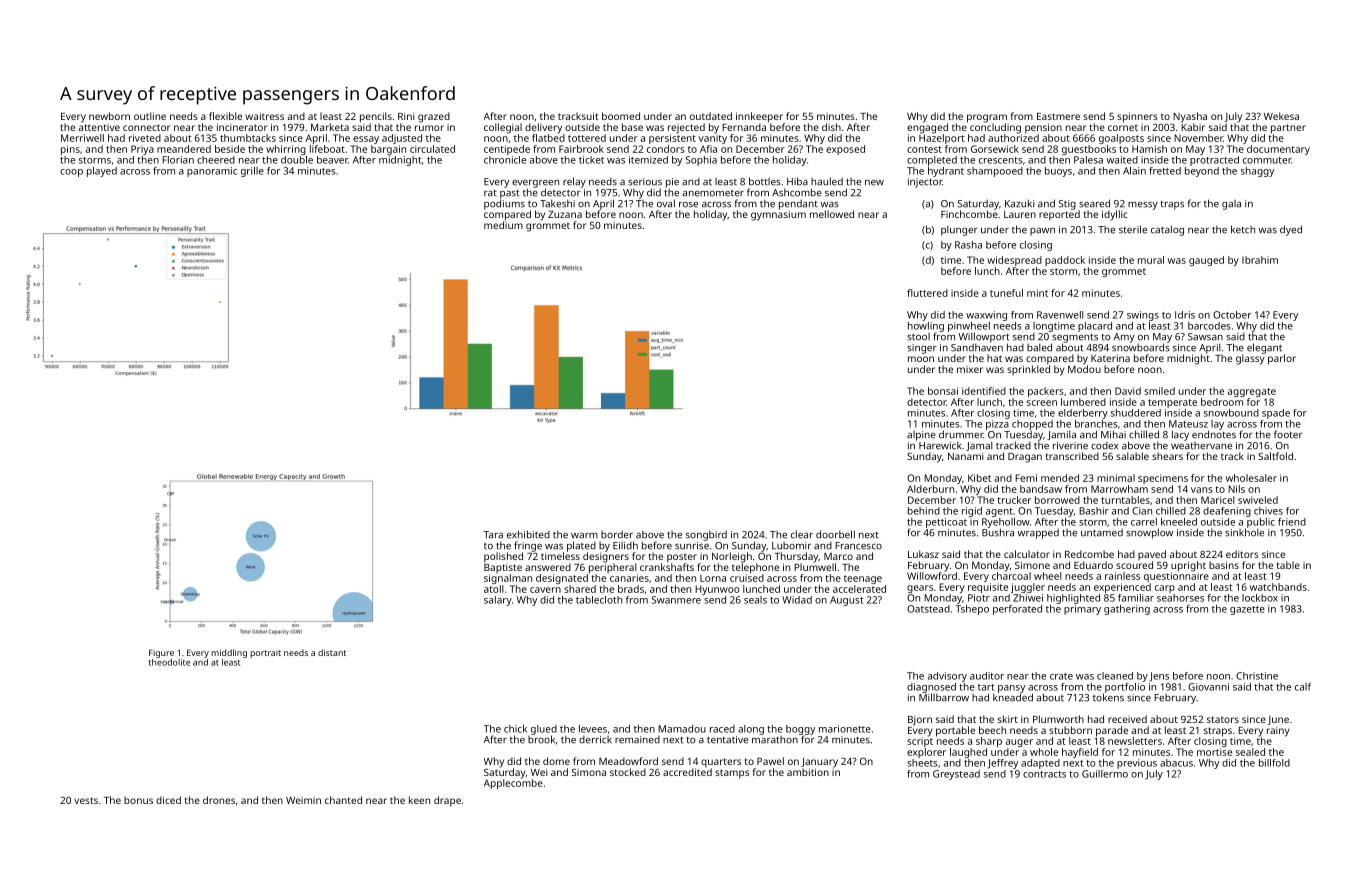  What do you see at coordinates (1243, 229) in the page?
I see `ketch` at bounding box center [1243, 229].
